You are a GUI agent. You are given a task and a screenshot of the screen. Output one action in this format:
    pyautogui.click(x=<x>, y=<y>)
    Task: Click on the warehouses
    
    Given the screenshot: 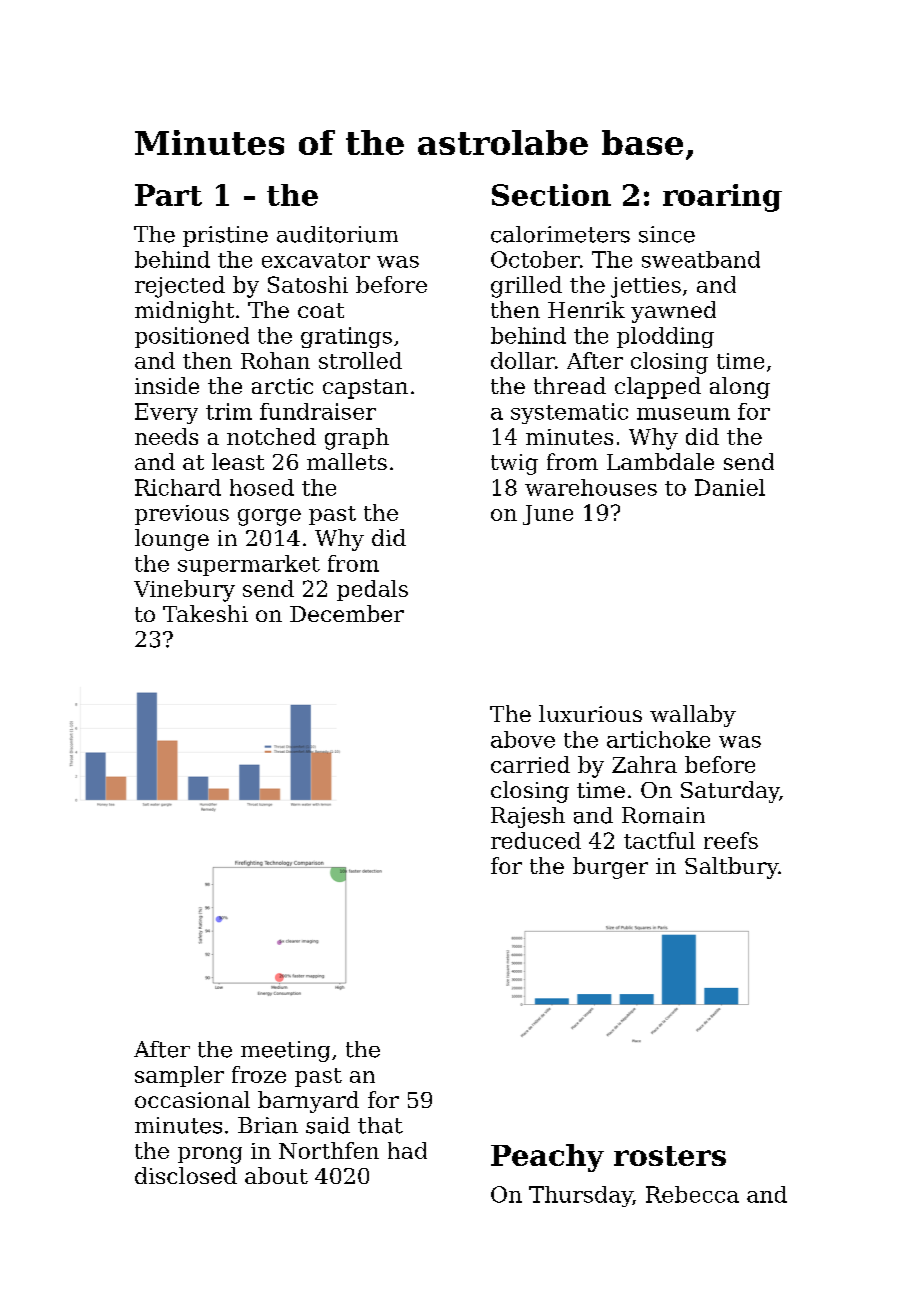 What is the action you would take?
    pyautogui.click(x=591, y=487)
